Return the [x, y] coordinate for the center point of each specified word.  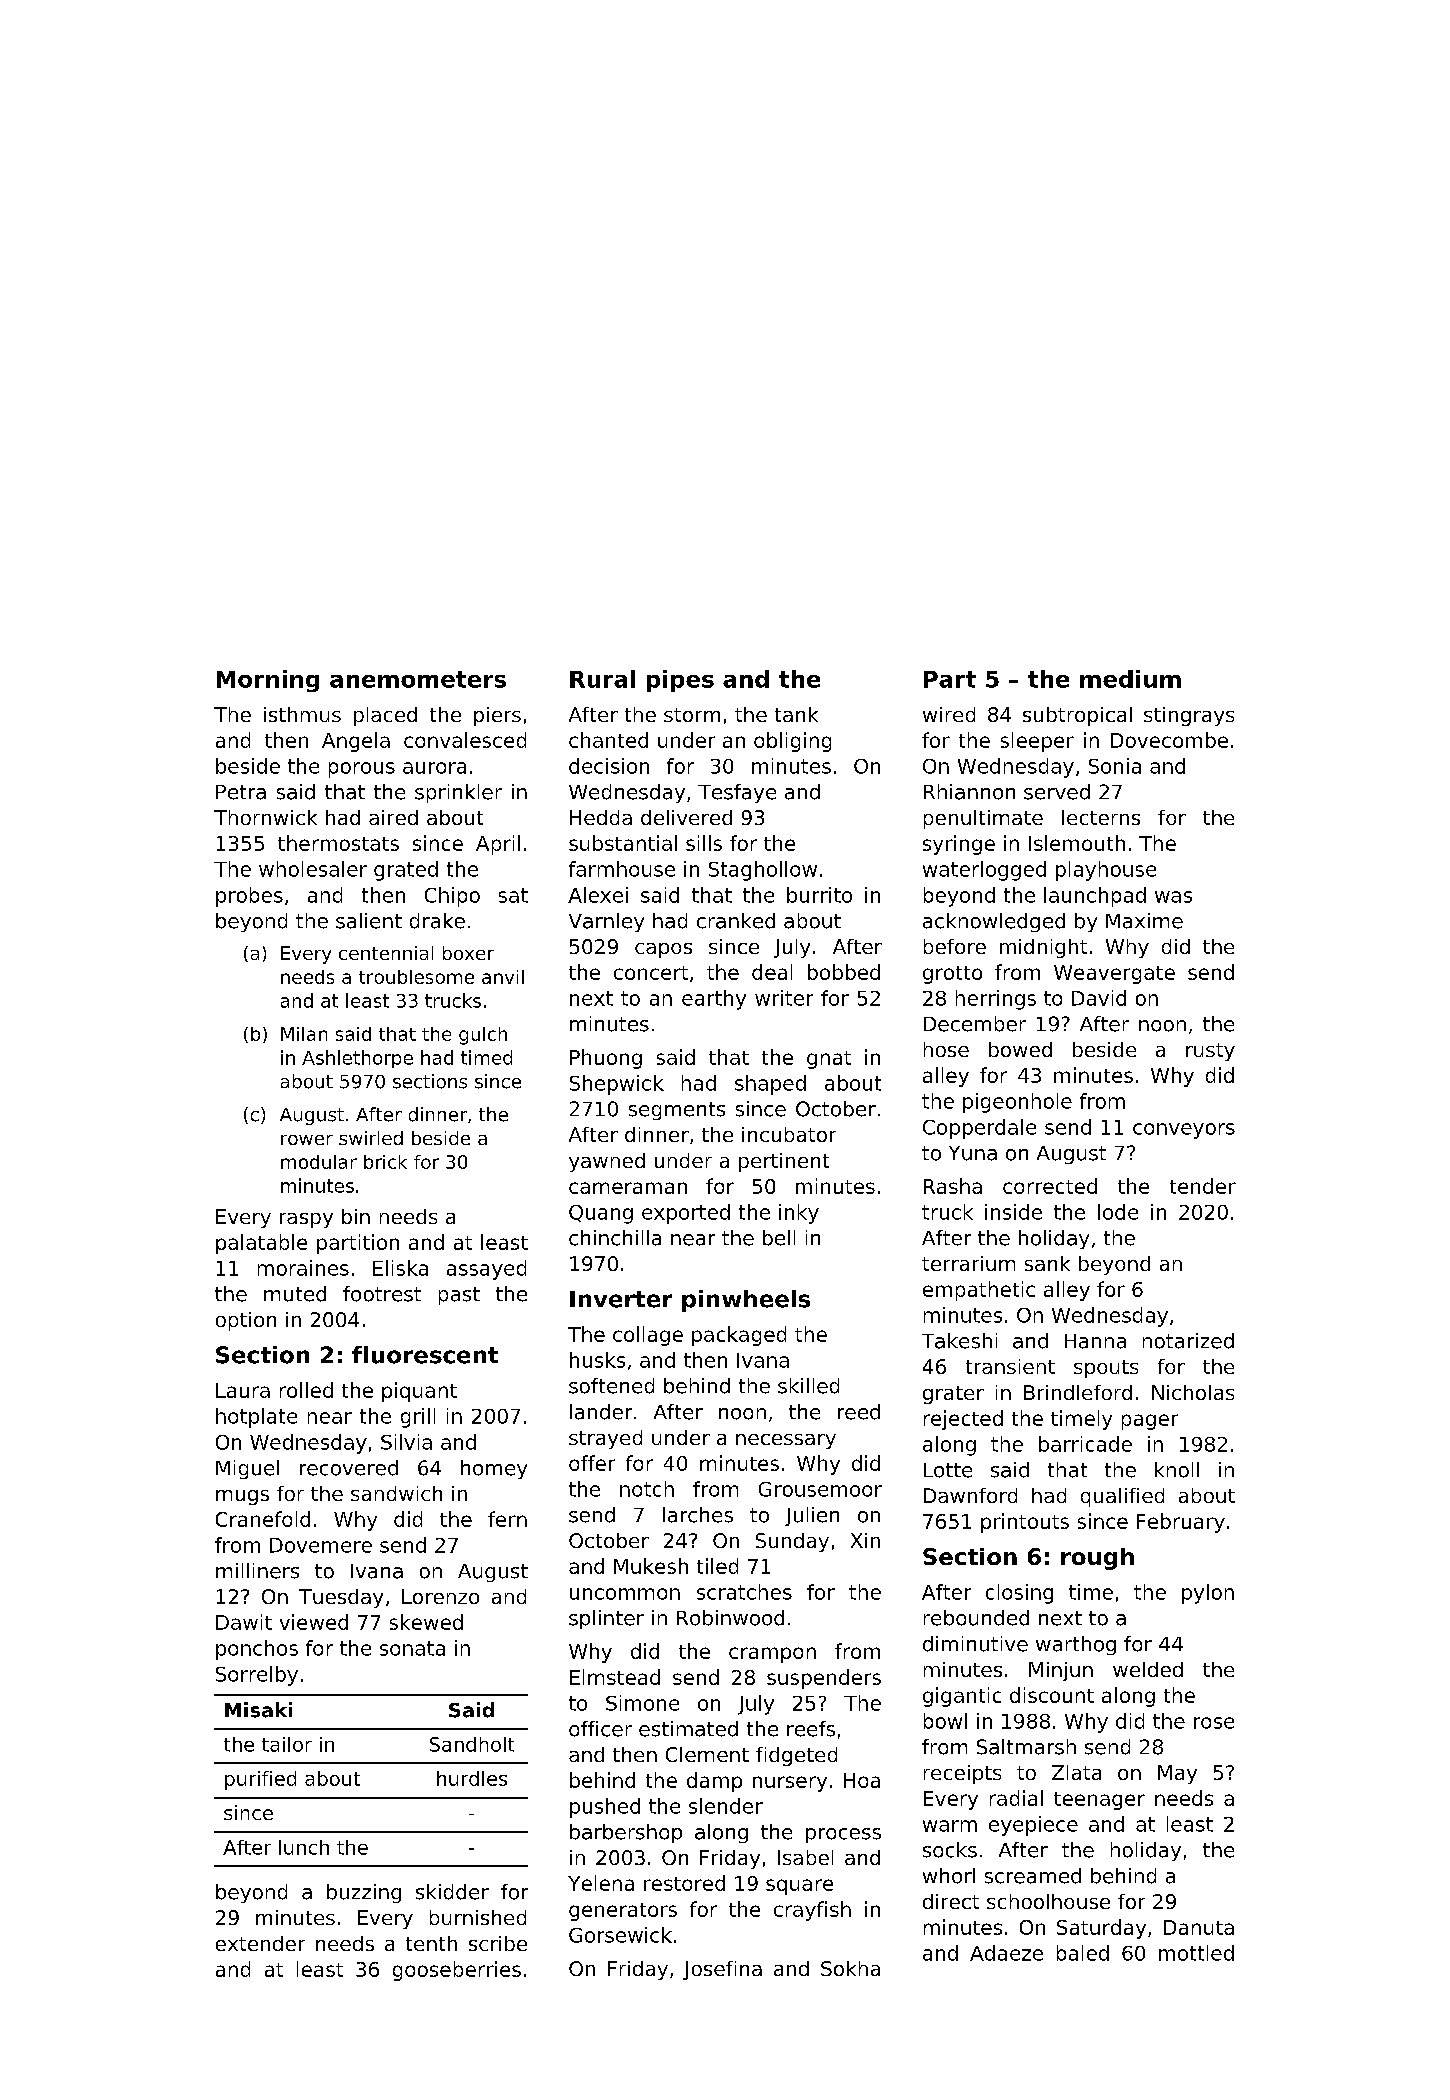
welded [1148, 1669]
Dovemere [321, 1545]
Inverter [621, 1299]
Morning [268, 681]
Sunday [792, 1542]
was [1173, 897]
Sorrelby [257, 1676]
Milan [304, 1034]
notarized [1188, 1341]
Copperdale [979, 1129]
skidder [452, 1892]
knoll [1177, 1470]
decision [609, 766]
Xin [865, 1540]
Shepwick [617, 1085]
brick [385, 1162]
